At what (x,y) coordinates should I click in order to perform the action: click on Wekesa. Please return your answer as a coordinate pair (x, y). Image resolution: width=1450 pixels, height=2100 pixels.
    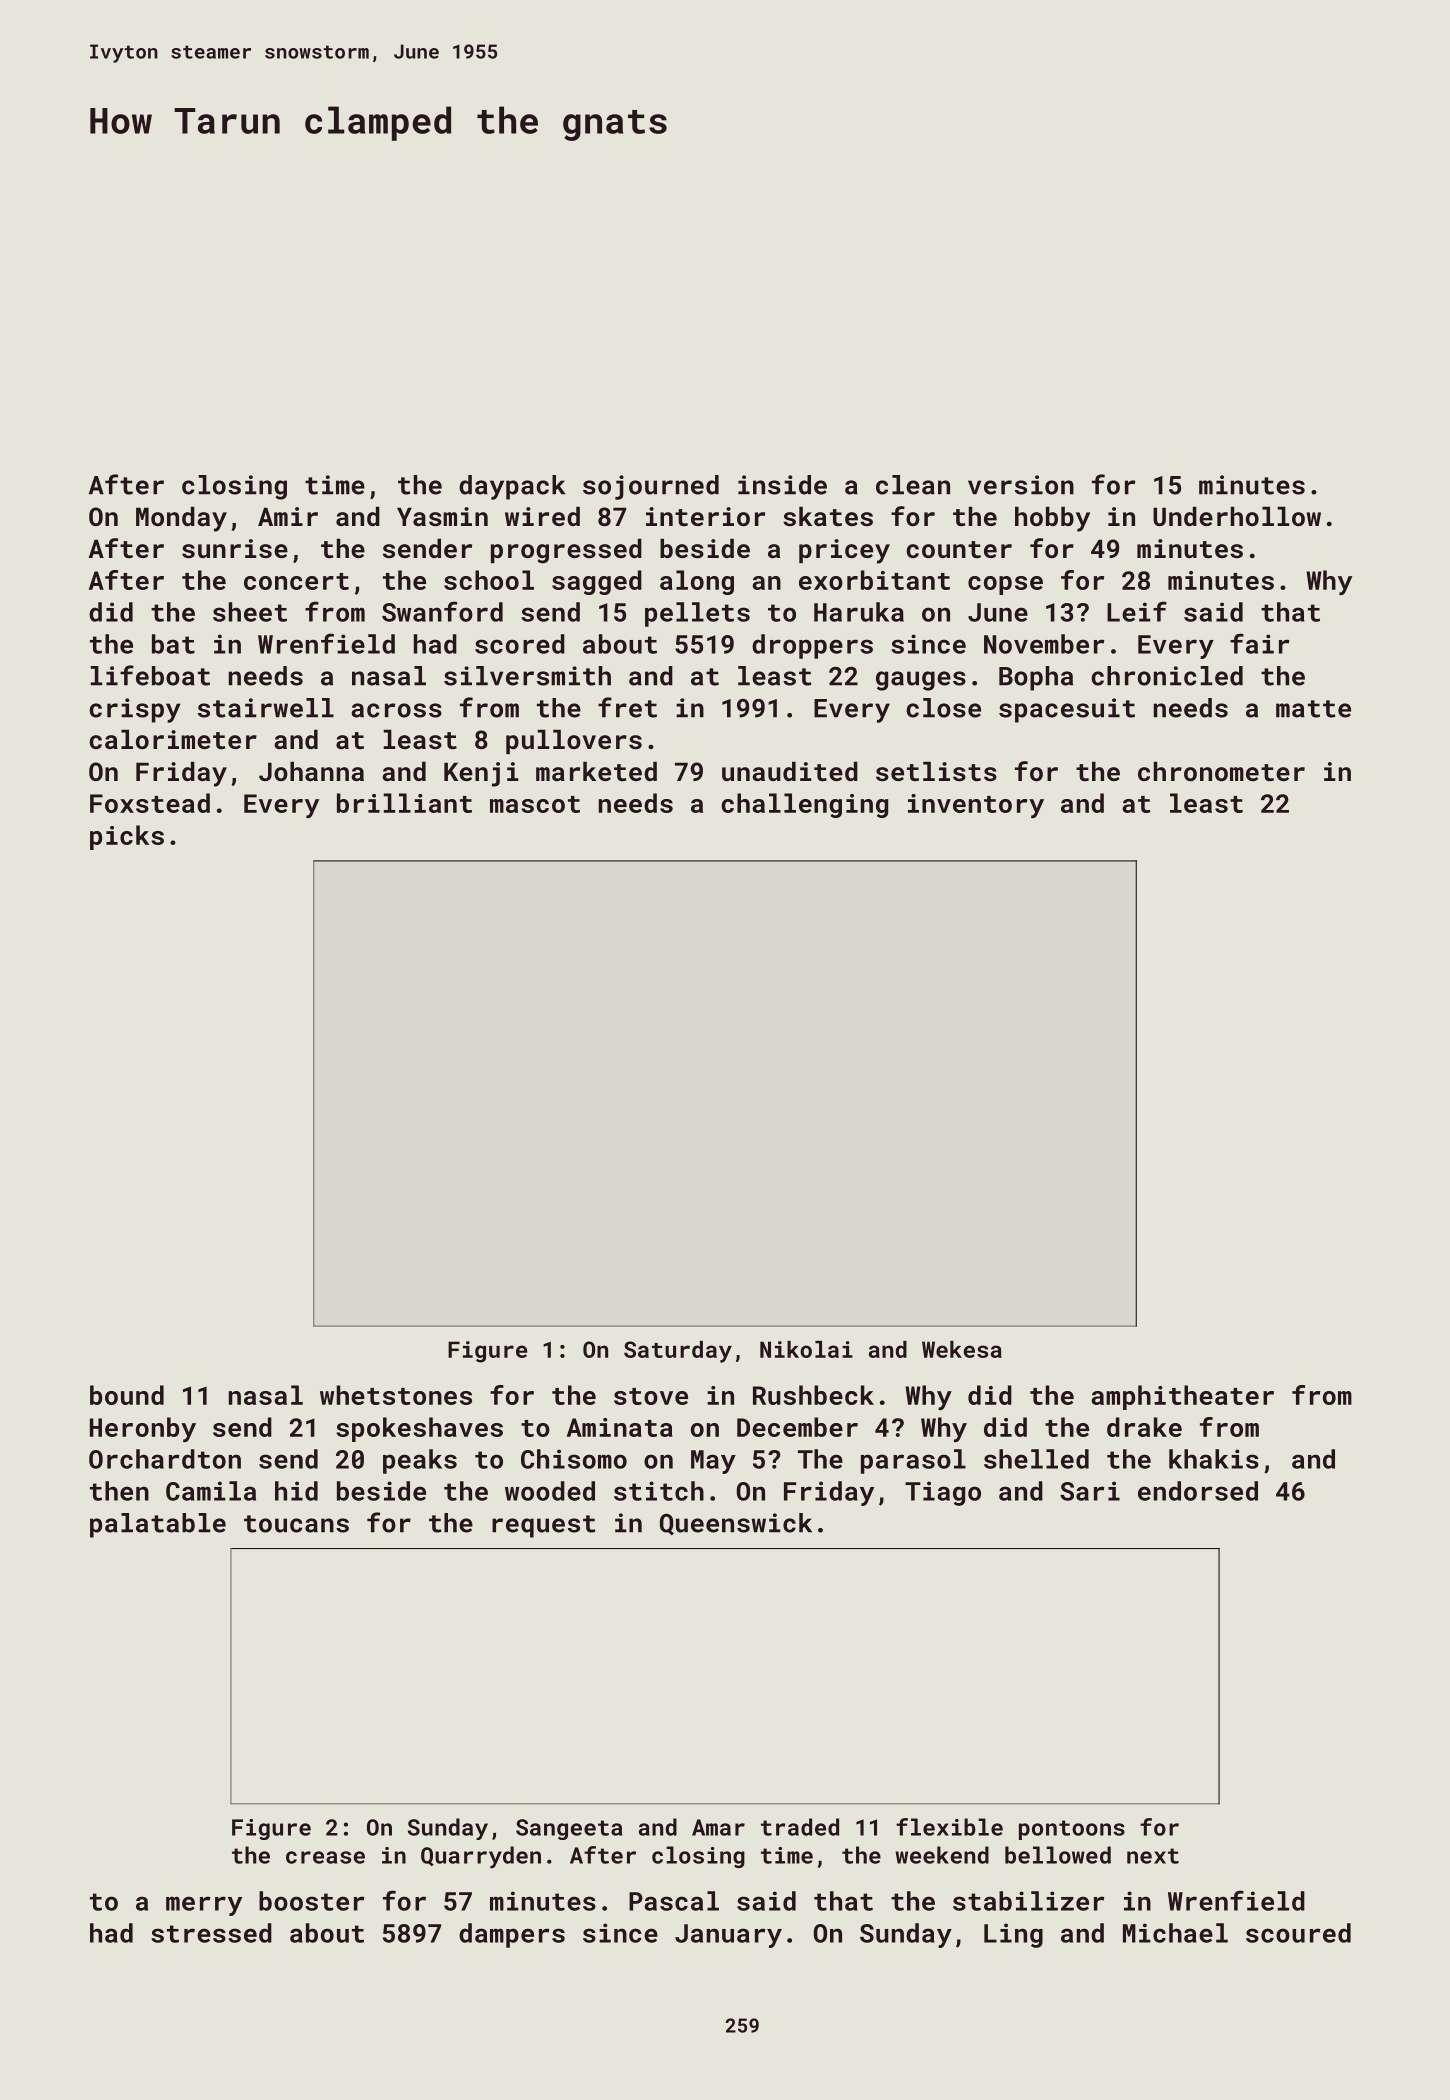
    Looking at the image, I should click on (962, 1349).
